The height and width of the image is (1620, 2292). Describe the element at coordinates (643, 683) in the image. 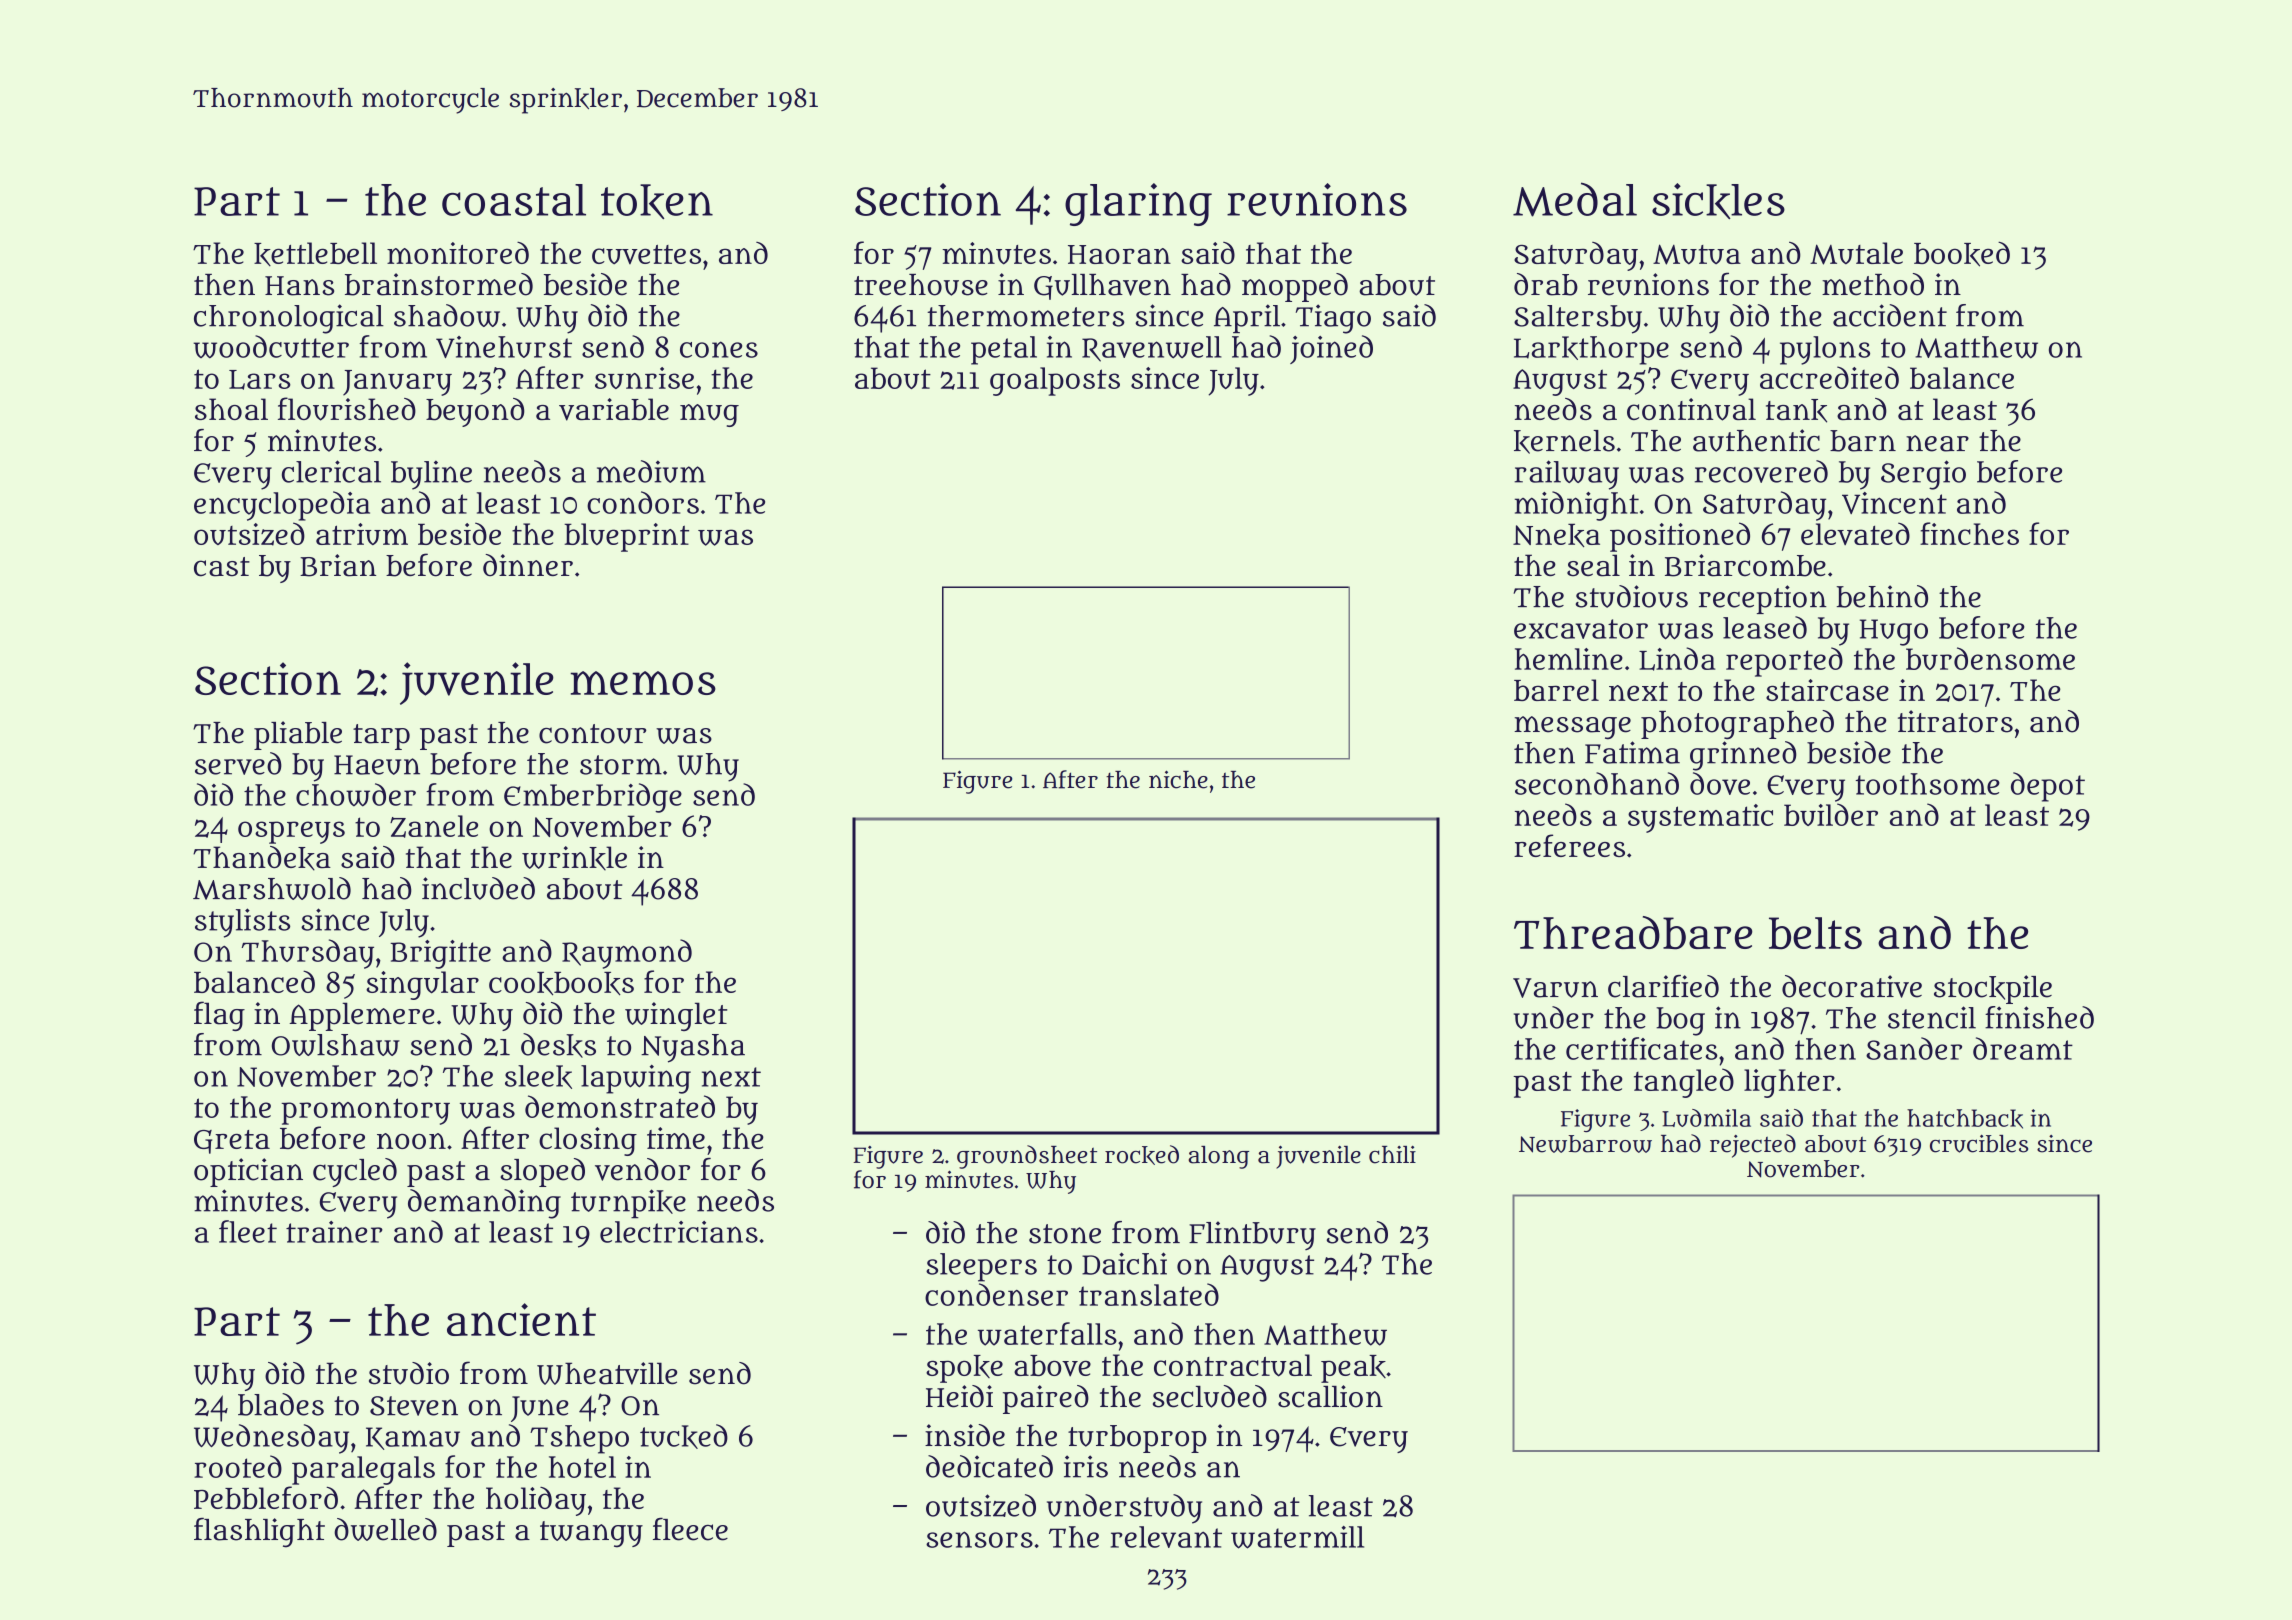

I see `memos` at that location.
